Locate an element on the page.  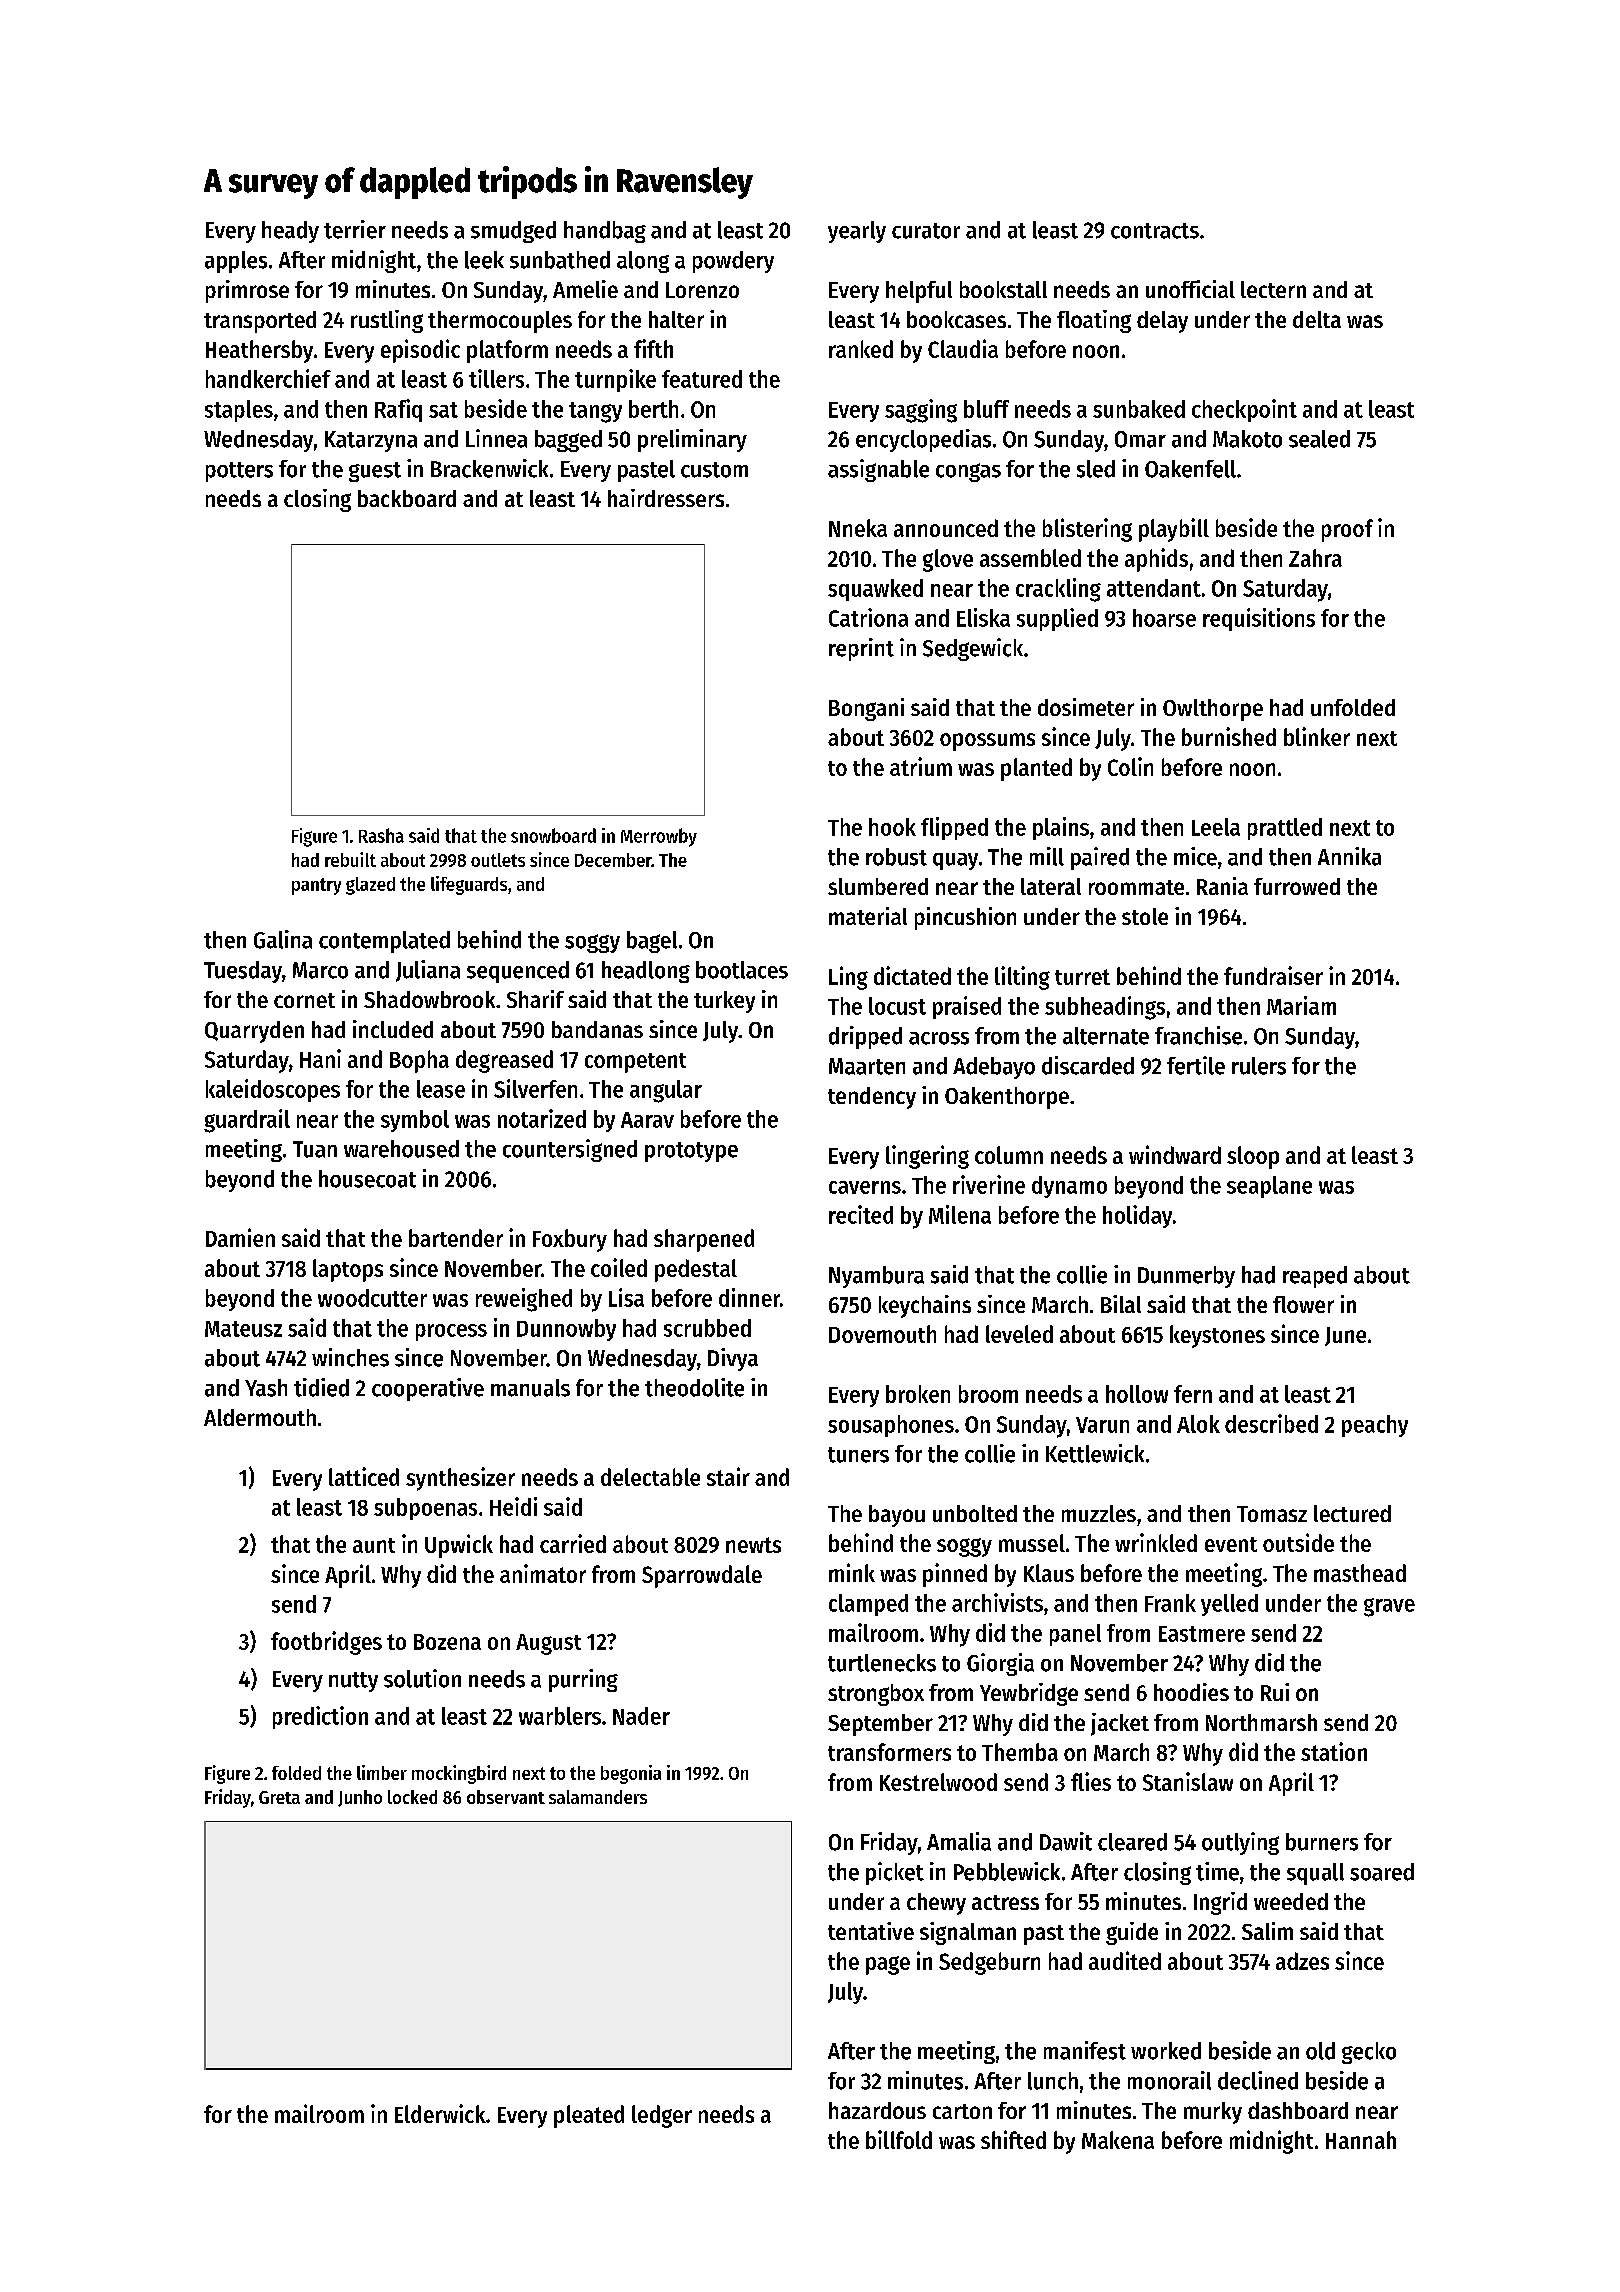
dashboard is located at coordinates (1298, 2110).
